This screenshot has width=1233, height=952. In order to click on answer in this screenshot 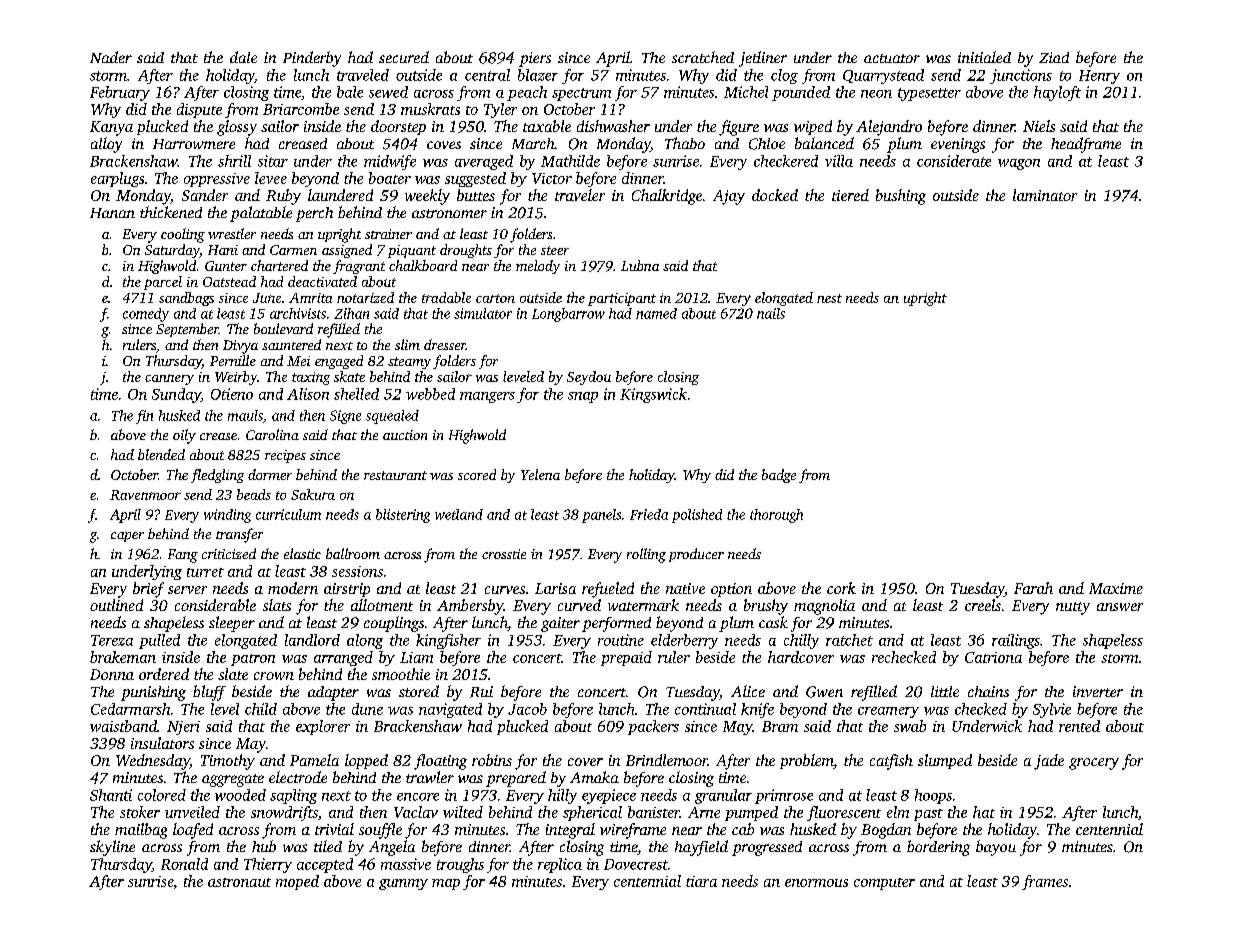, I will do `click(1120, 607)`.
